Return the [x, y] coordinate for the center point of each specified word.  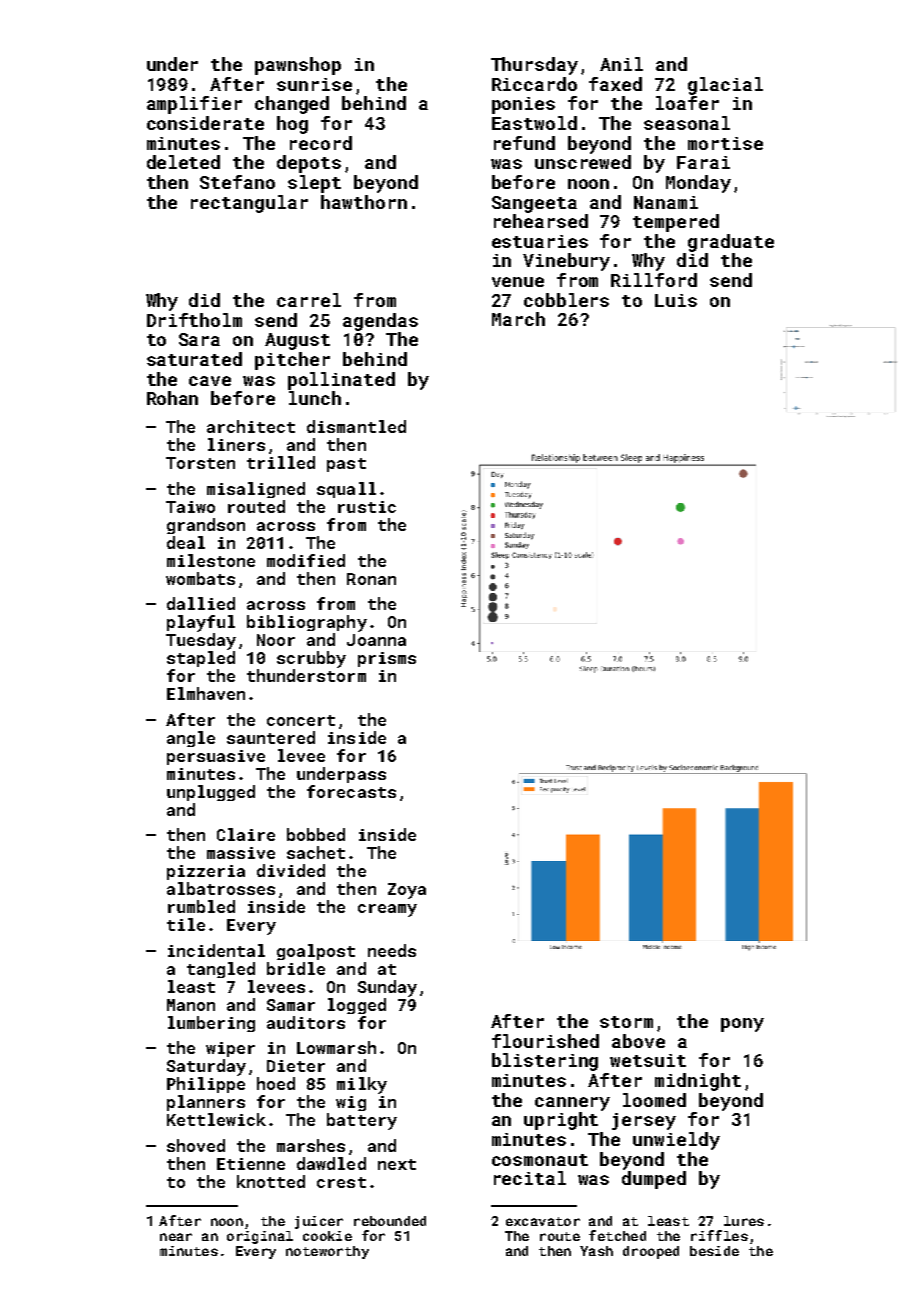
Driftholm [194, 320]
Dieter [296, 1066]
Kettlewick [216, 1119]
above [638, 1041]
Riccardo [534, 84]
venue [518, 282]
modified [306, 560]
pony [742, 1025]
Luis [676, 300]
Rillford [654, 280]
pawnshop [298, 66]
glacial [725, 86]
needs [392, 950]
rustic [367, 507]
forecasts [351, 791]
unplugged [211, 793]
